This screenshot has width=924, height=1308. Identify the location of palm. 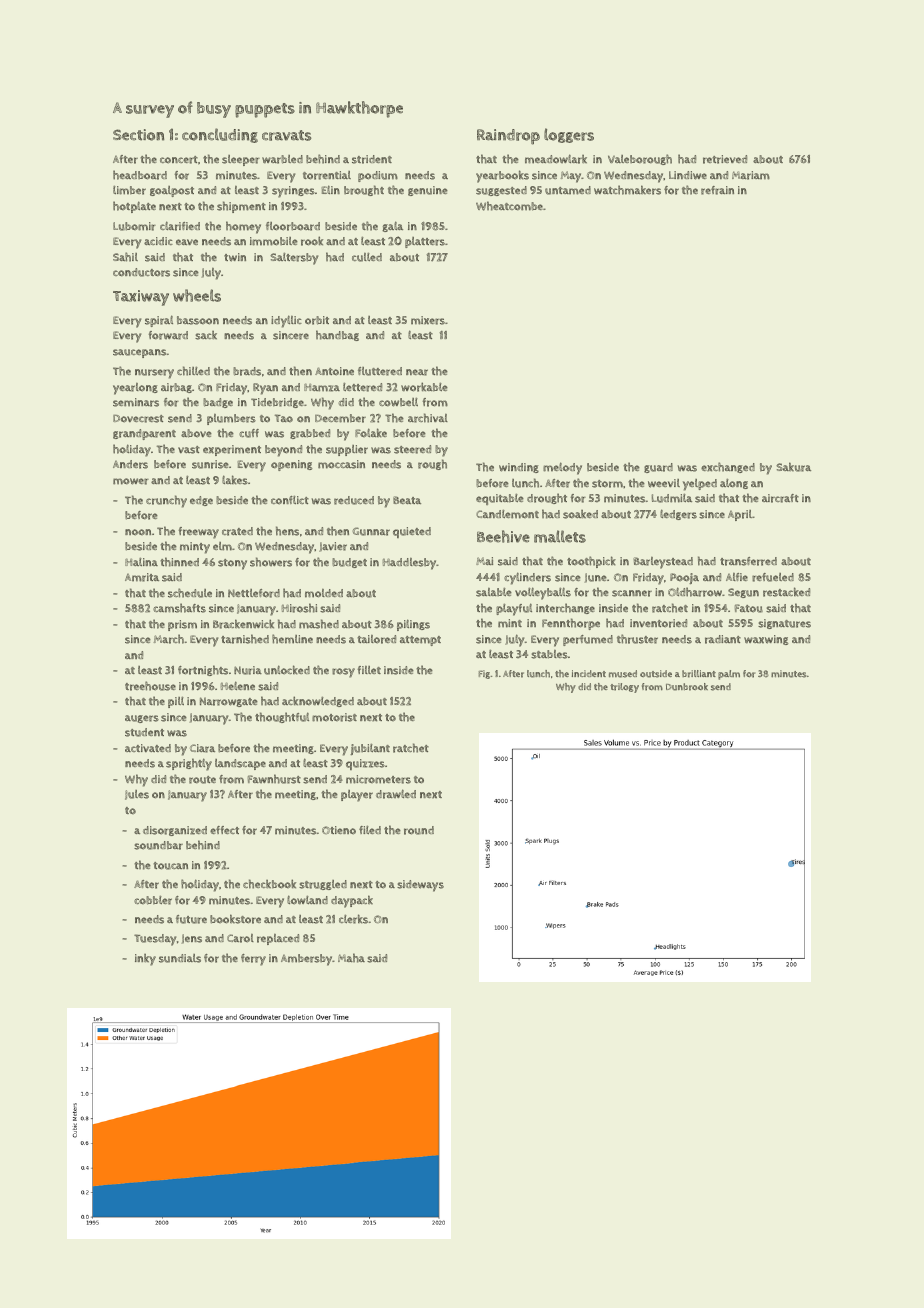
(729, 675).
